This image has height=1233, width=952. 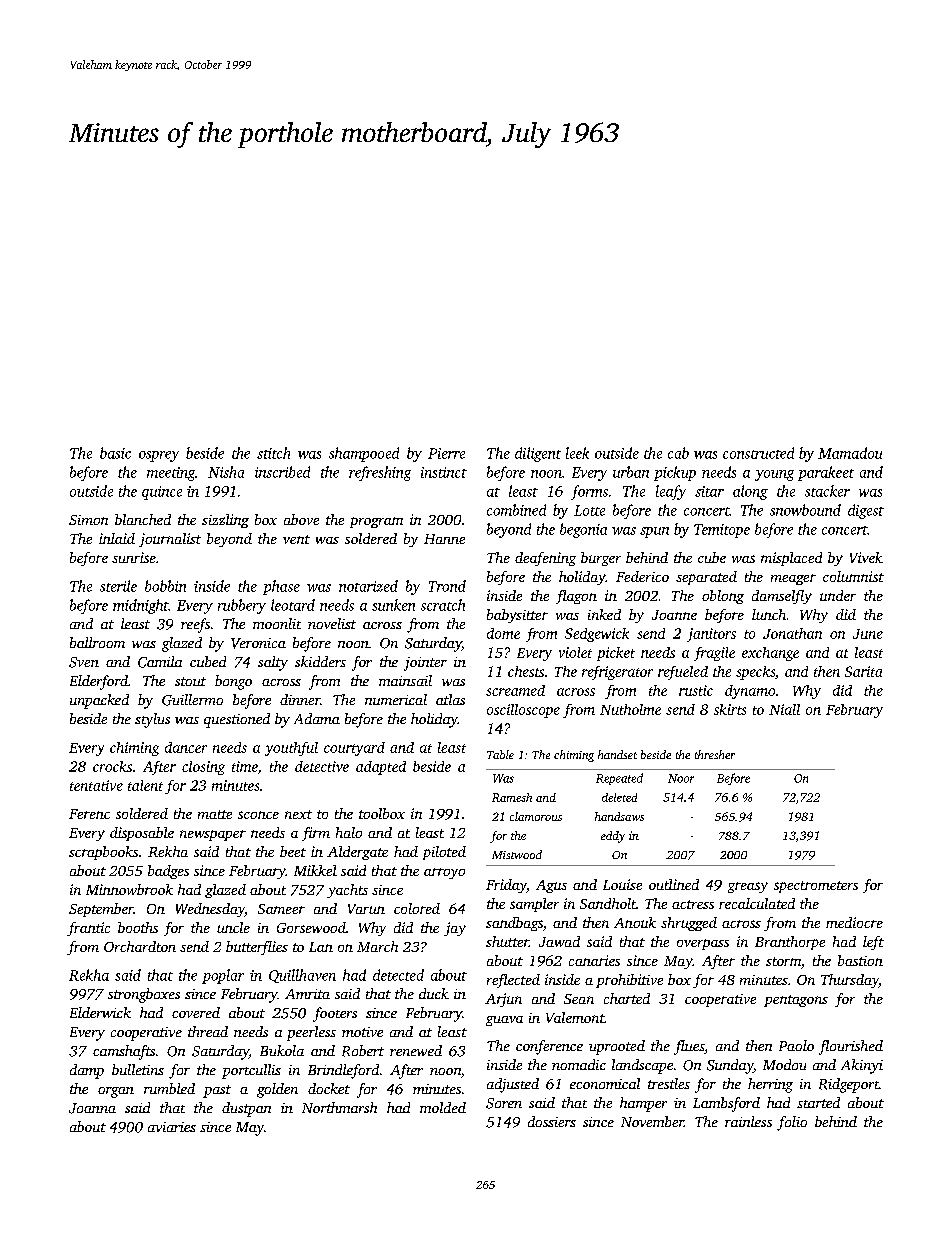 What do you see at coordinates (444, 539) in the image?
I see `Hanne` at bounding box center [444, 539].
